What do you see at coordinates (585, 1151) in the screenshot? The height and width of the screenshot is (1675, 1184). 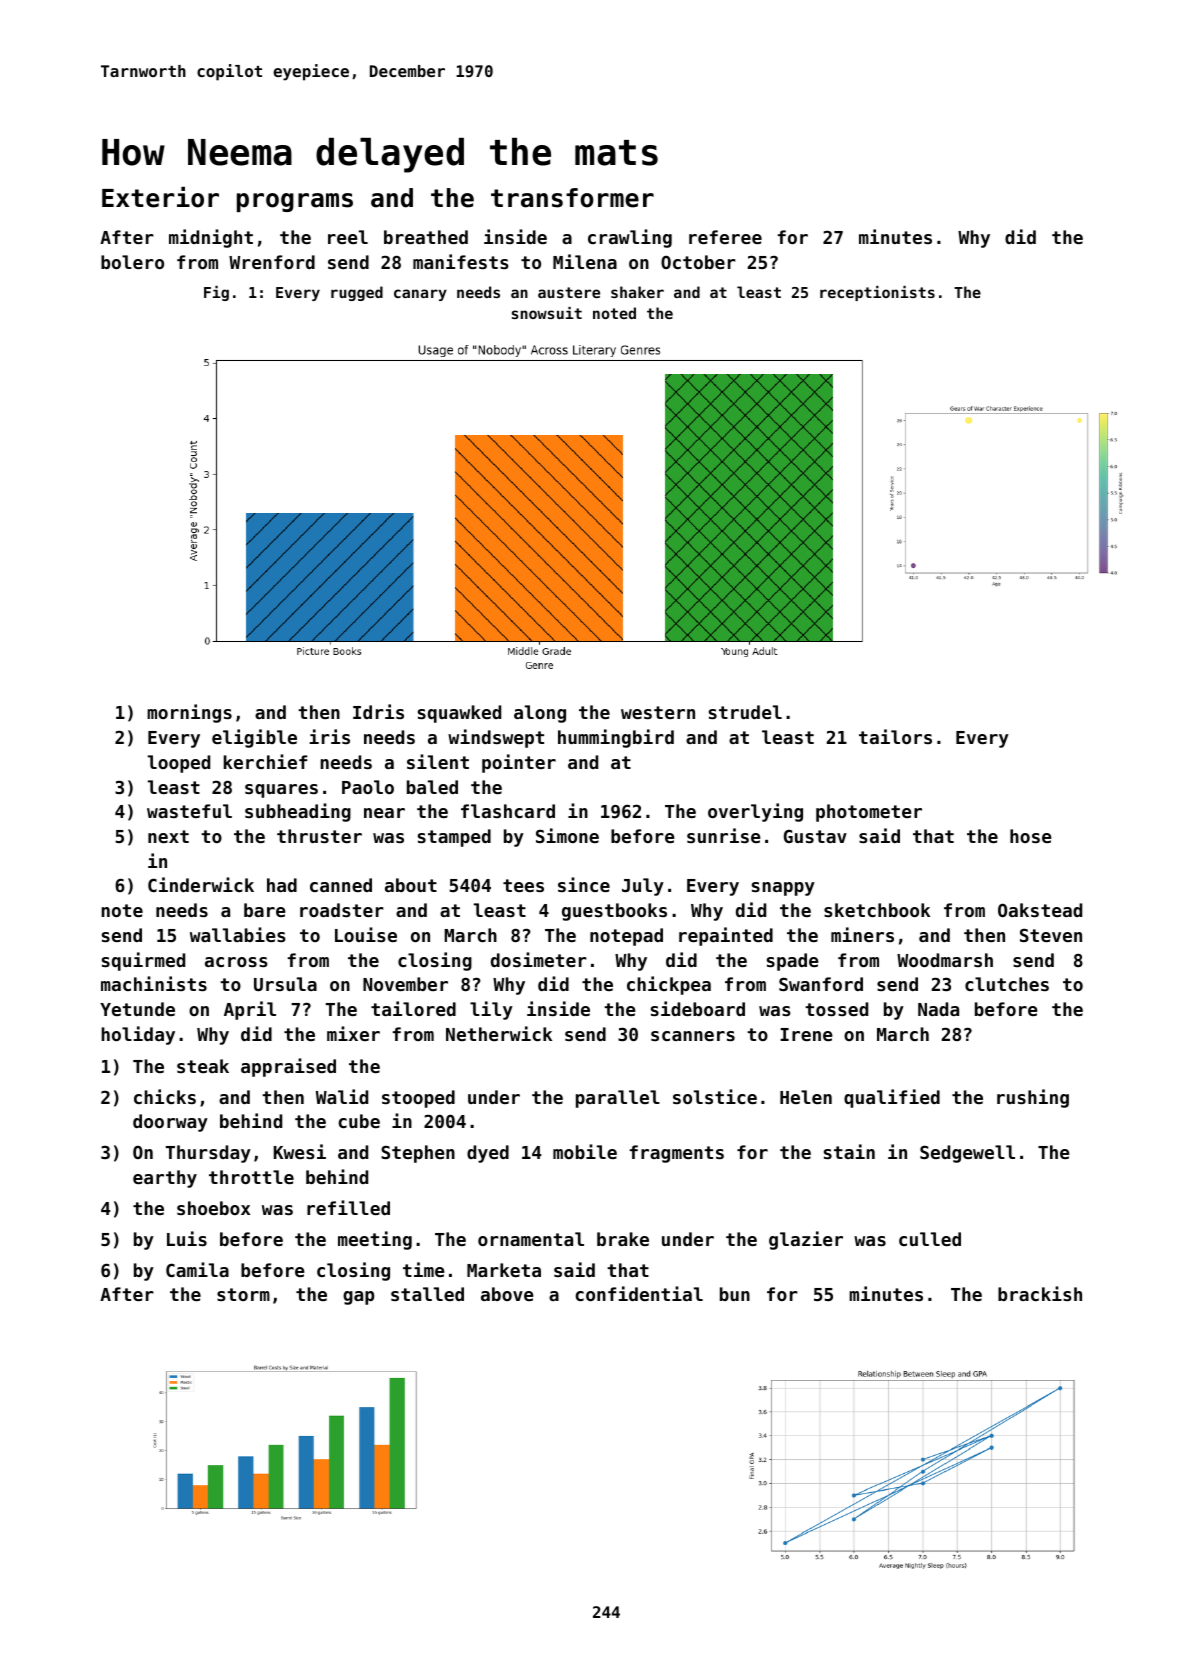 I see `mobile` at bounding box center [585, 1151].
